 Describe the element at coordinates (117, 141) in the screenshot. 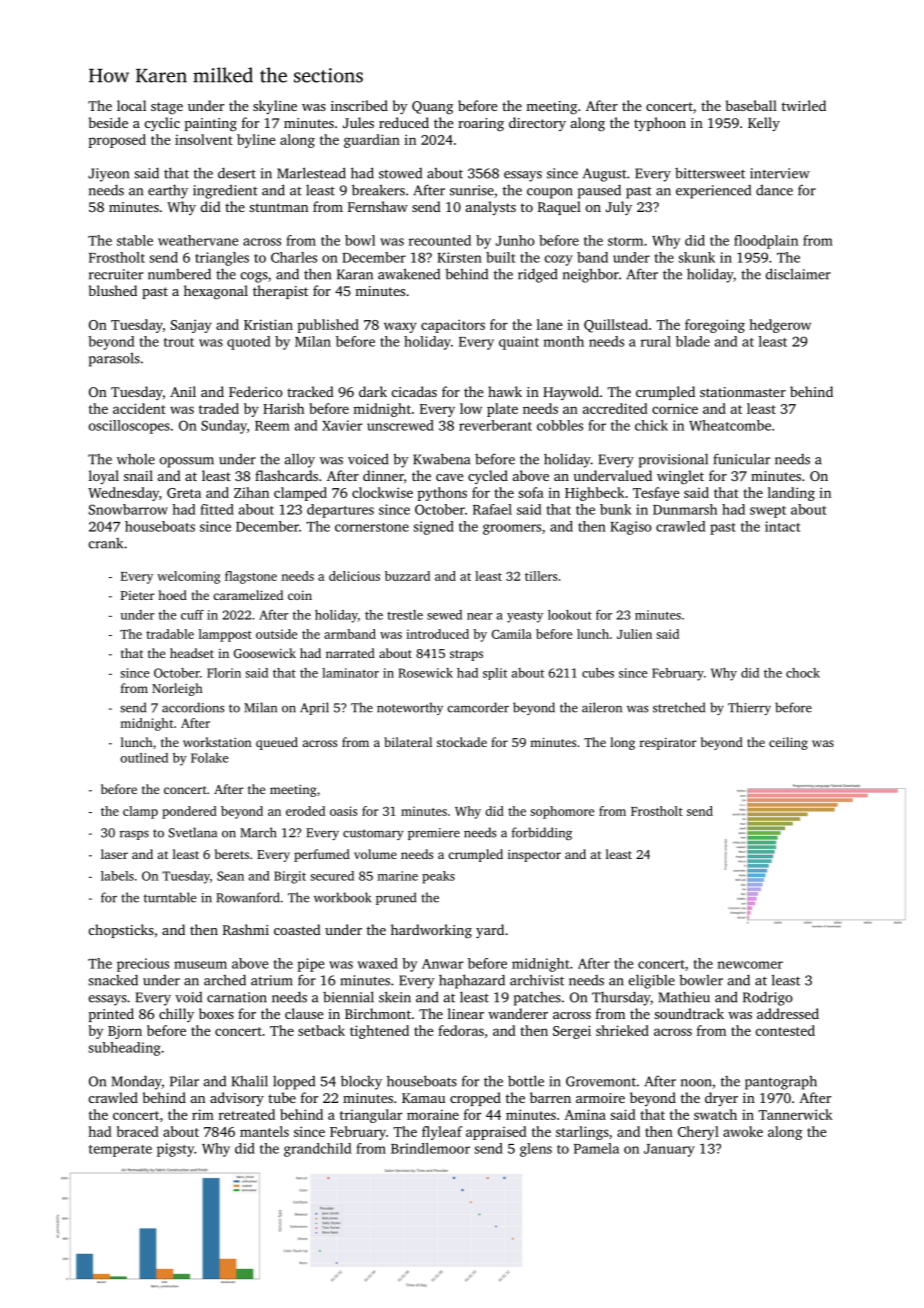

I see `proposed` at that location.
